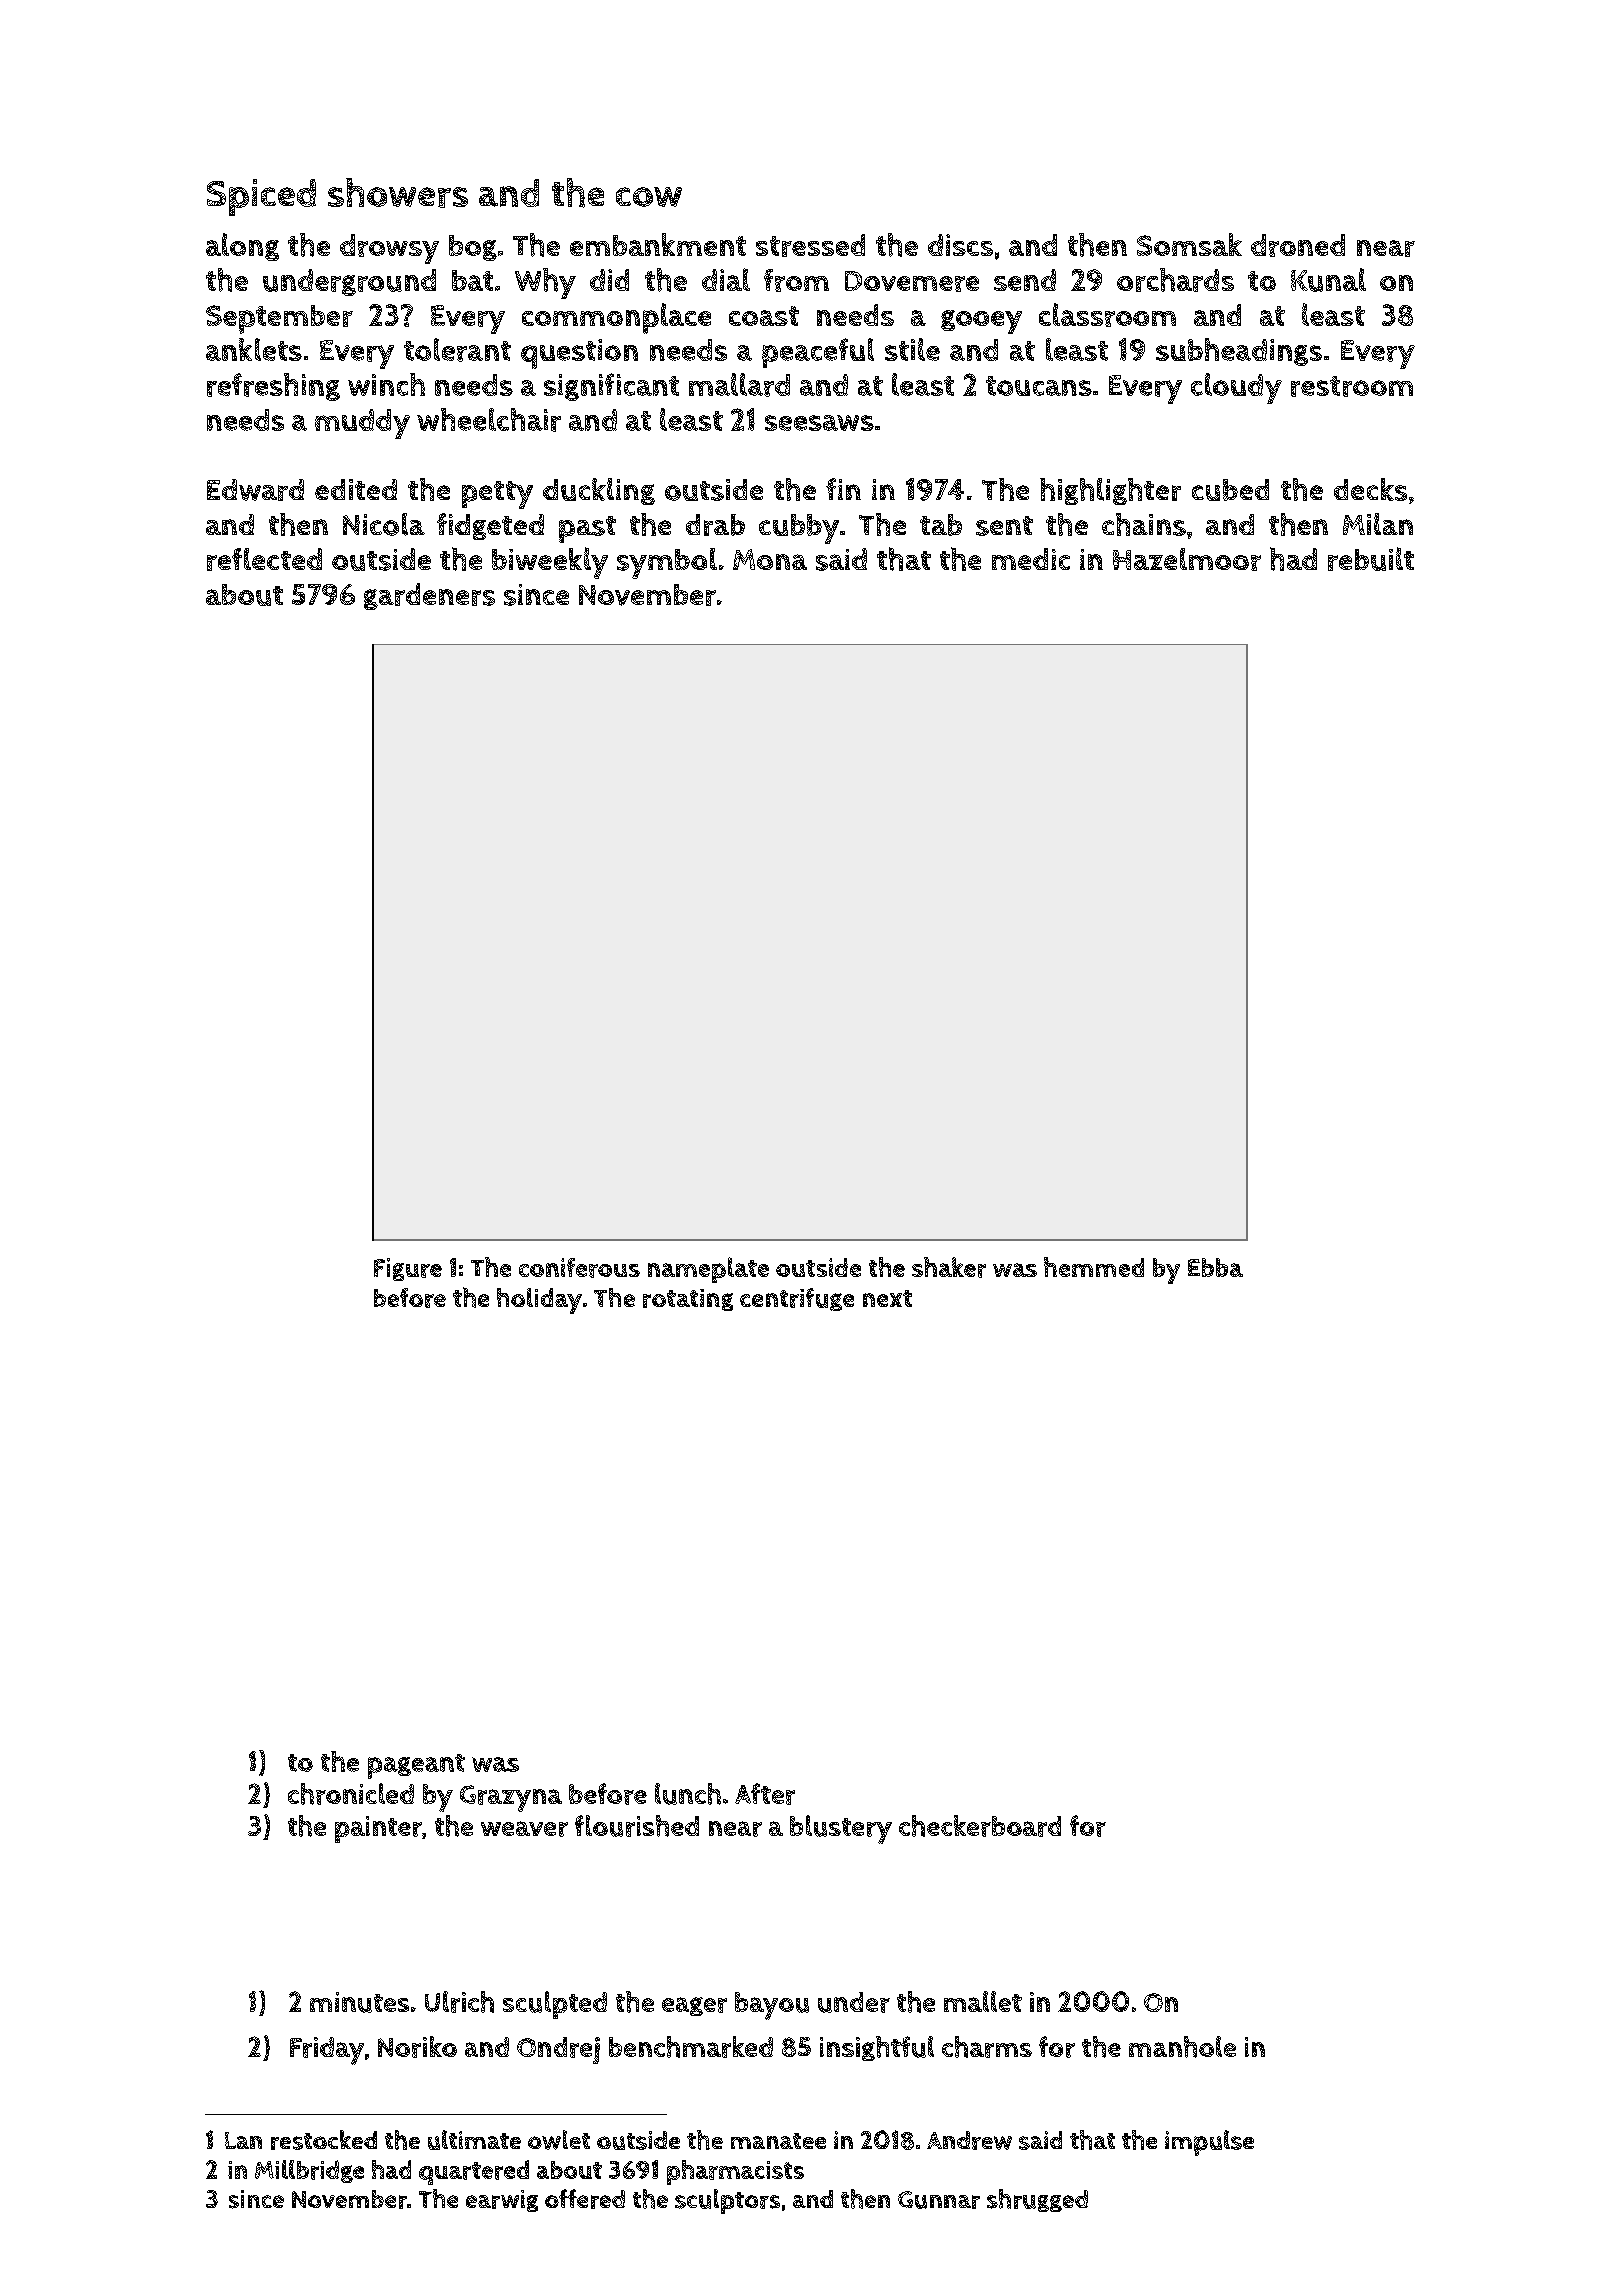 This image has width=1620, height=2292. I want to click on Edward, so click(255, 490).
